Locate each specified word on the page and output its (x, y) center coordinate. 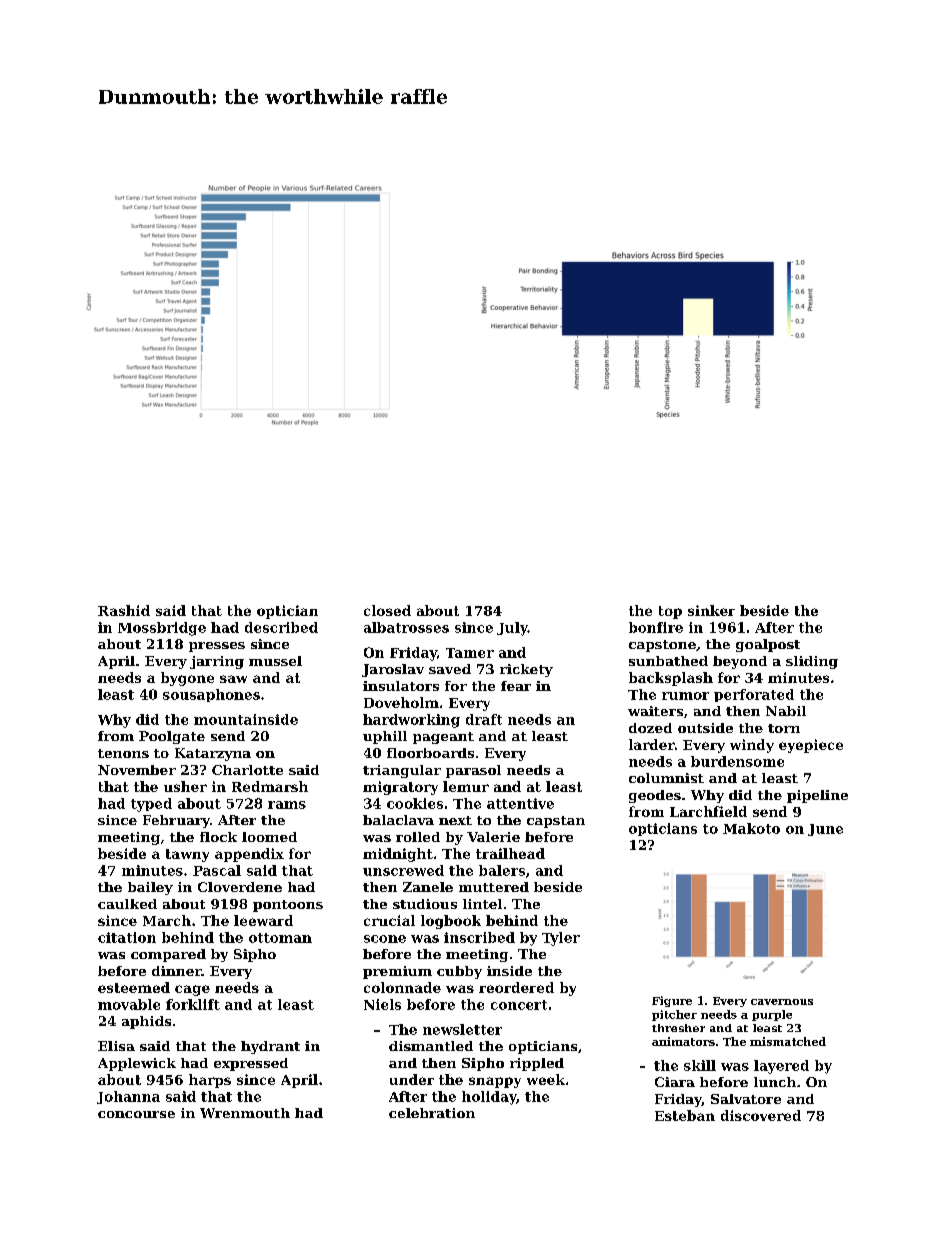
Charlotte (247, 770)
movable (129, 1004)
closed (387, 610)
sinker (711, 610)
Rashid (124, 610)
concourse (136, 1114)
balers (502, 870)
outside (705, 728)
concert (519, 1005)
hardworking (411, 721)
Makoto (751, 828)
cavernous (782, 1002)
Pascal (217, 870)
